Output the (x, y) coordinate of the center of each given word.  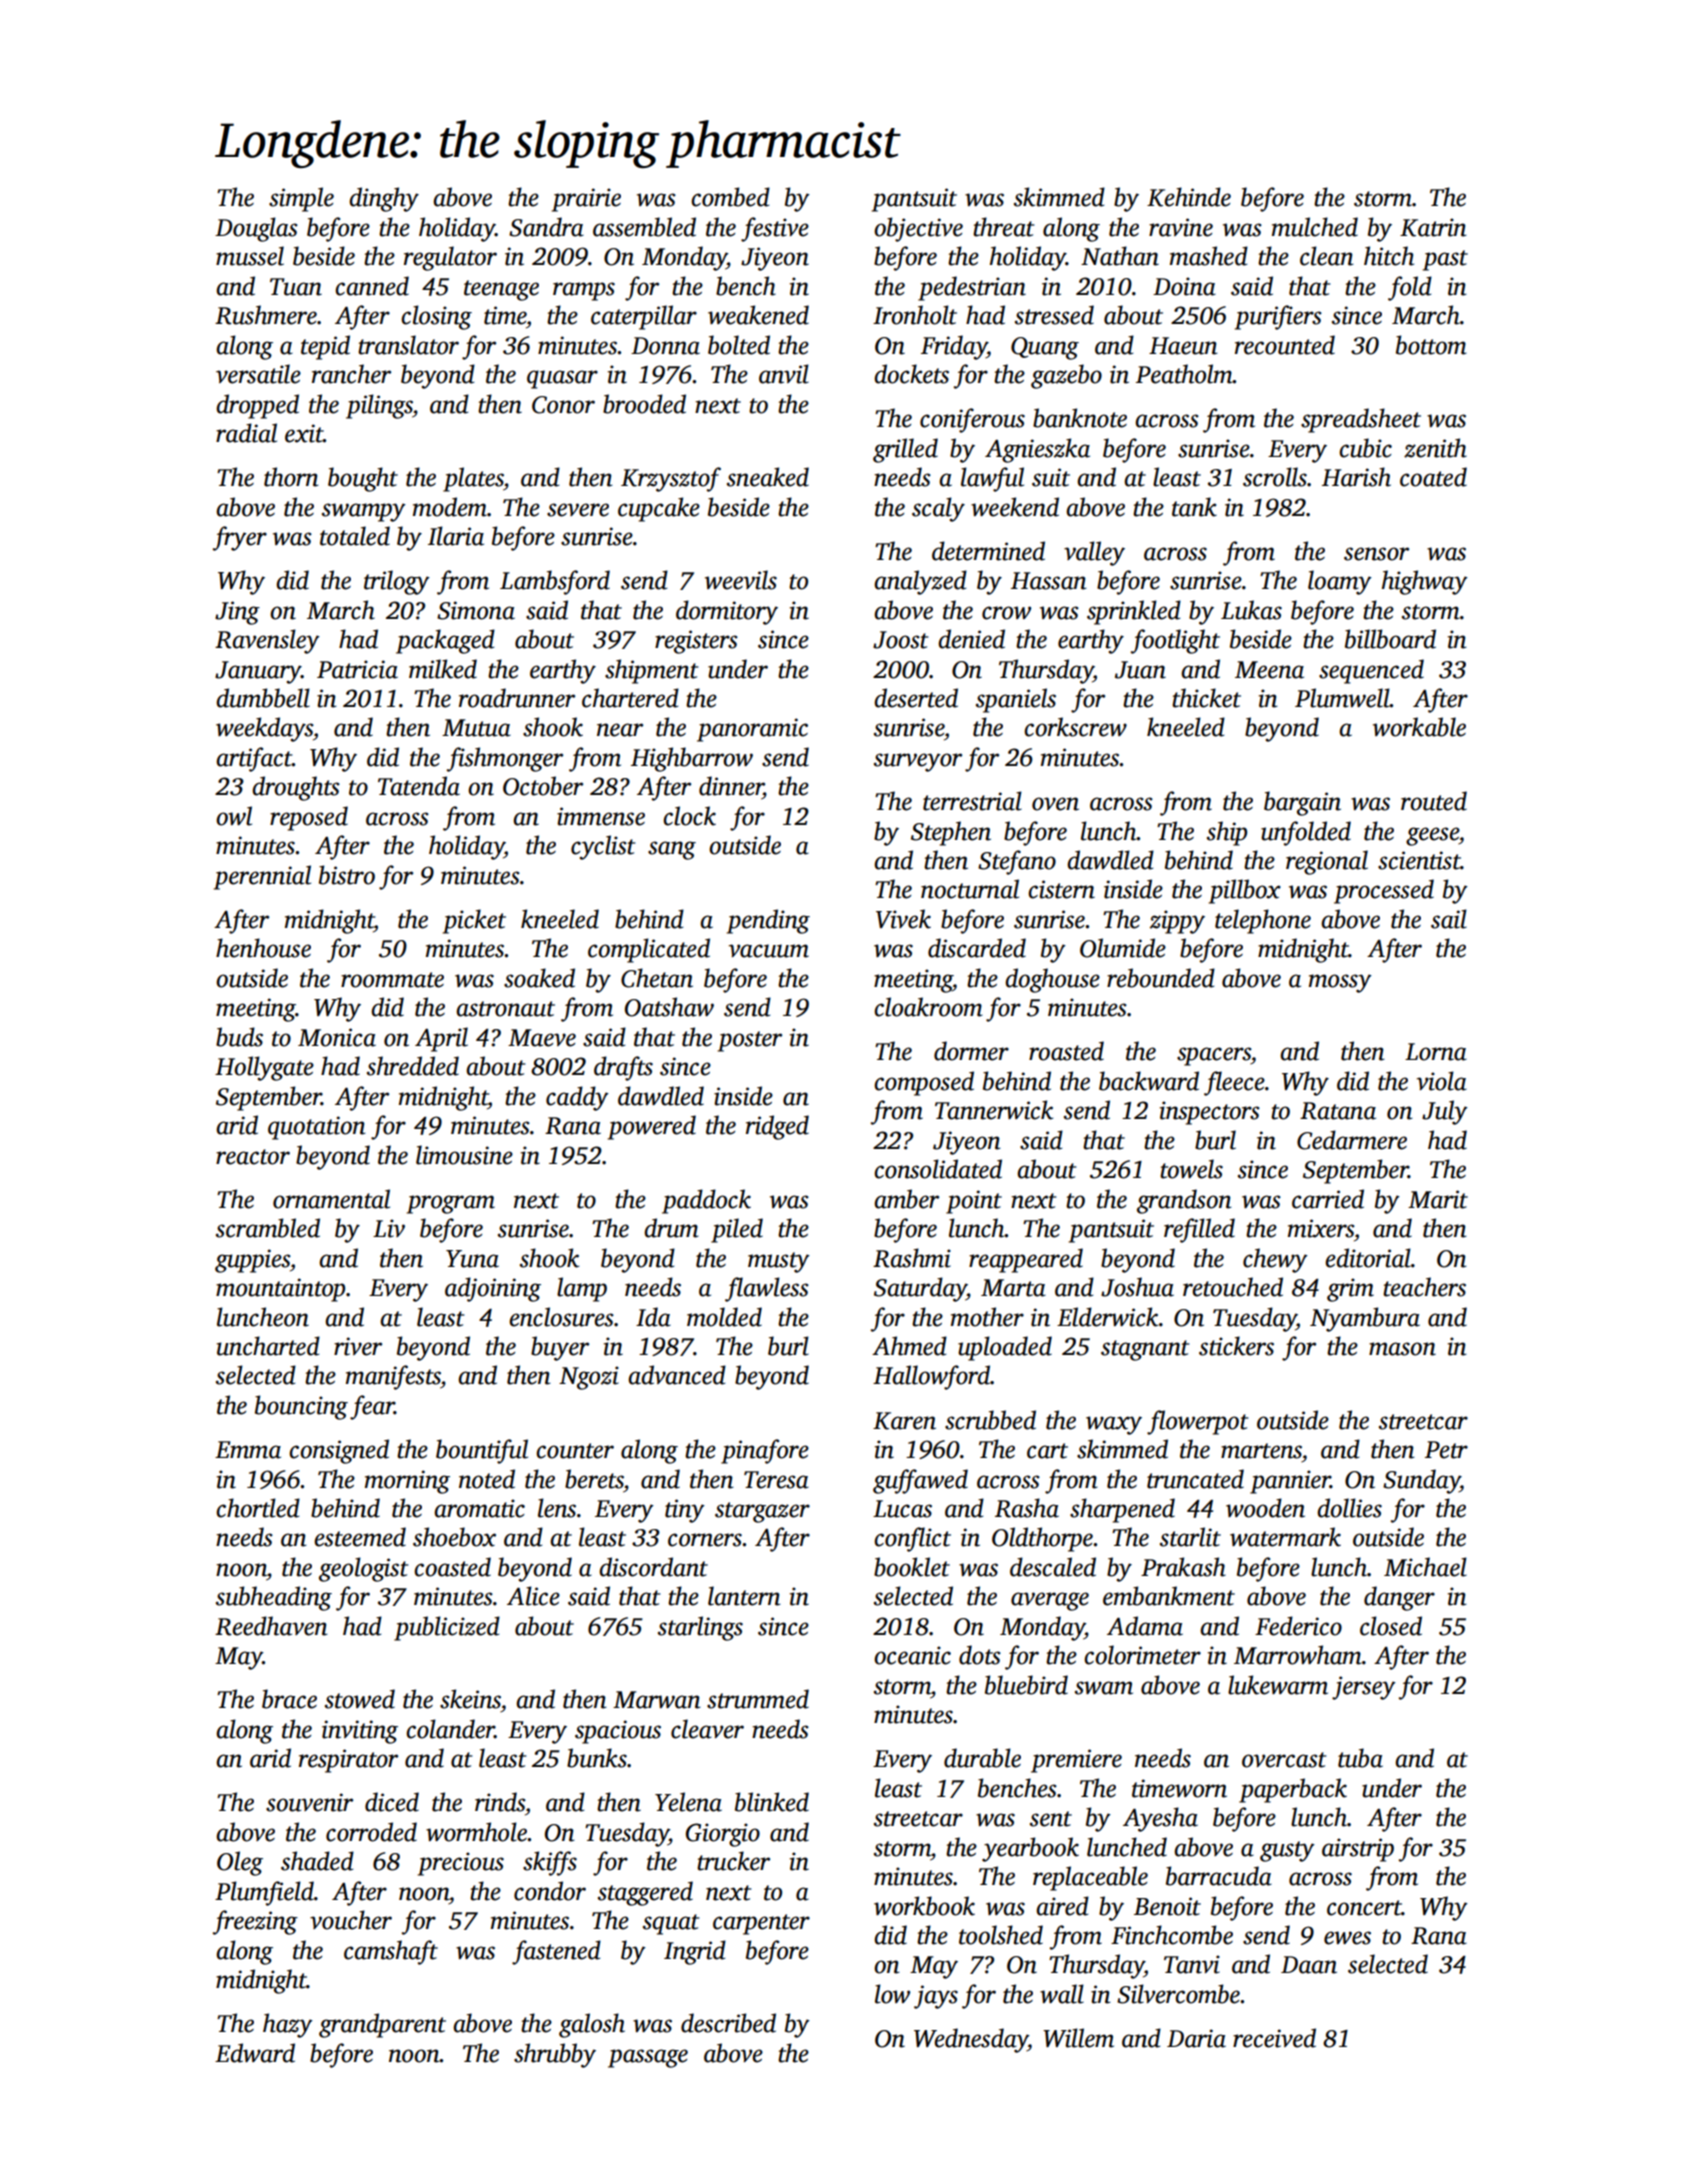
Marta (1013, 1288)
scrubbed (990, 1420)
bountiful (482, 1451)
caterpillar (644, 317)
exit (304, 433)
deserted (916, 698)
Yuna (472, 1259)
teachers (1424, 1287)
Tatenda (419, 786)
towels (1191, 1169)
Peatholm (1184, 374)
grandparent (382, 2025)
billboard (1390, 639)
